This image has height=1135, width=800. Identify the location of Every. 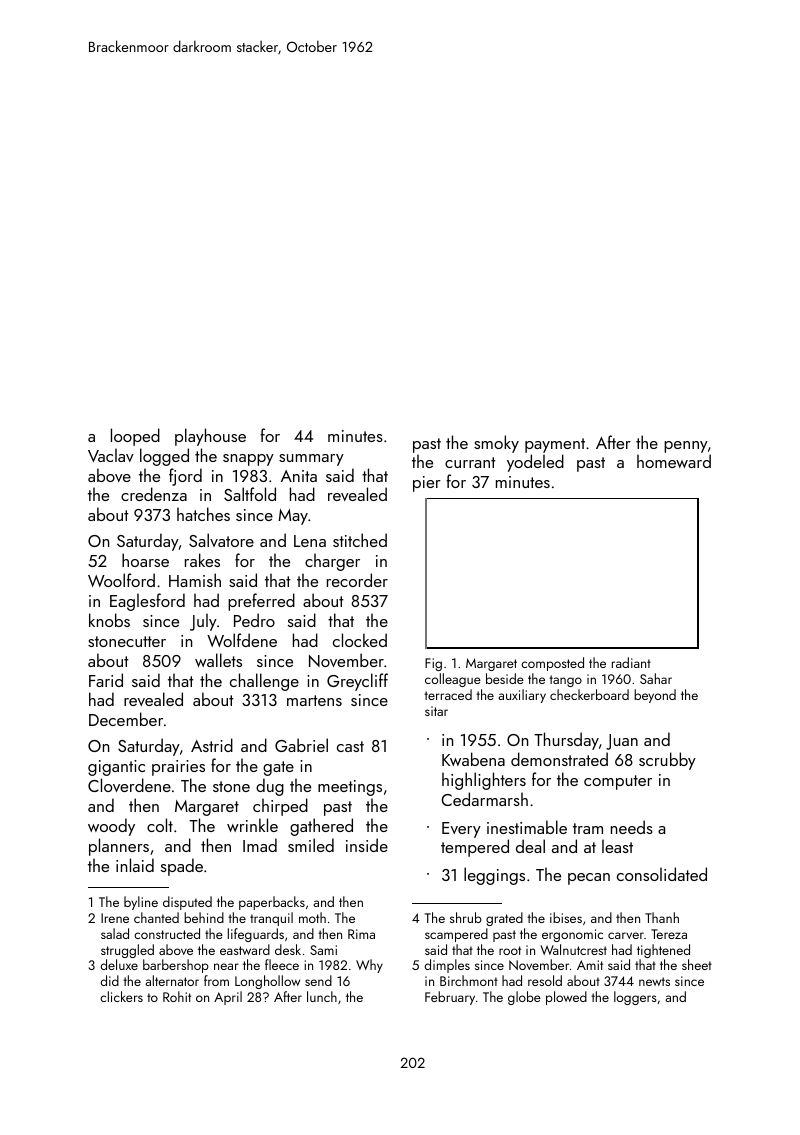
(461, 830).
